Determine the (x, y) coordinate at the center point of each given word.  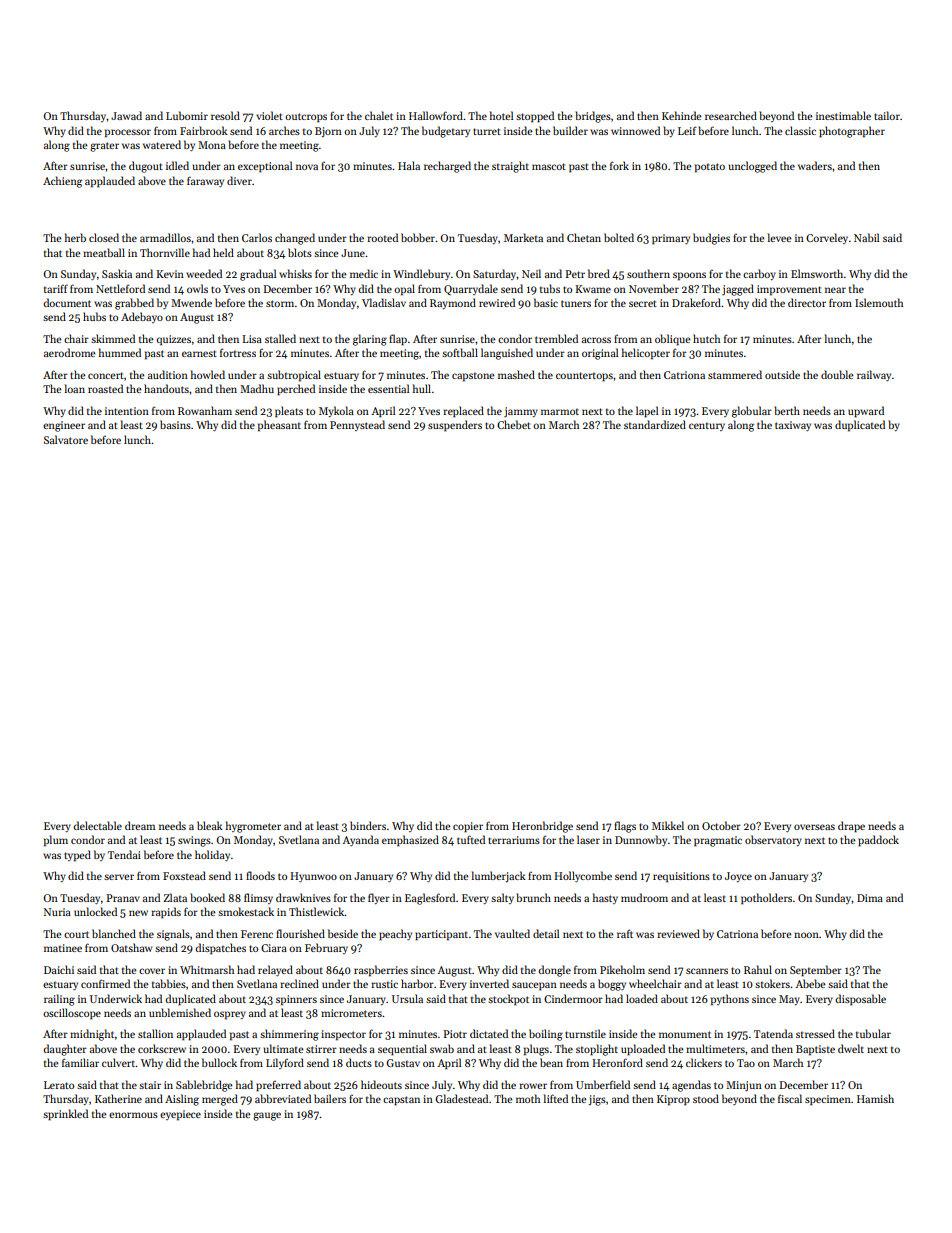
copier (468, 827)
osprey (230, 1015)
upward (866, 412)
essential (388, 388)
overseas (814, 827)
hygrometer (253, 827)
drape (851, 827)
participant (441, 935)
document (67, 302)
